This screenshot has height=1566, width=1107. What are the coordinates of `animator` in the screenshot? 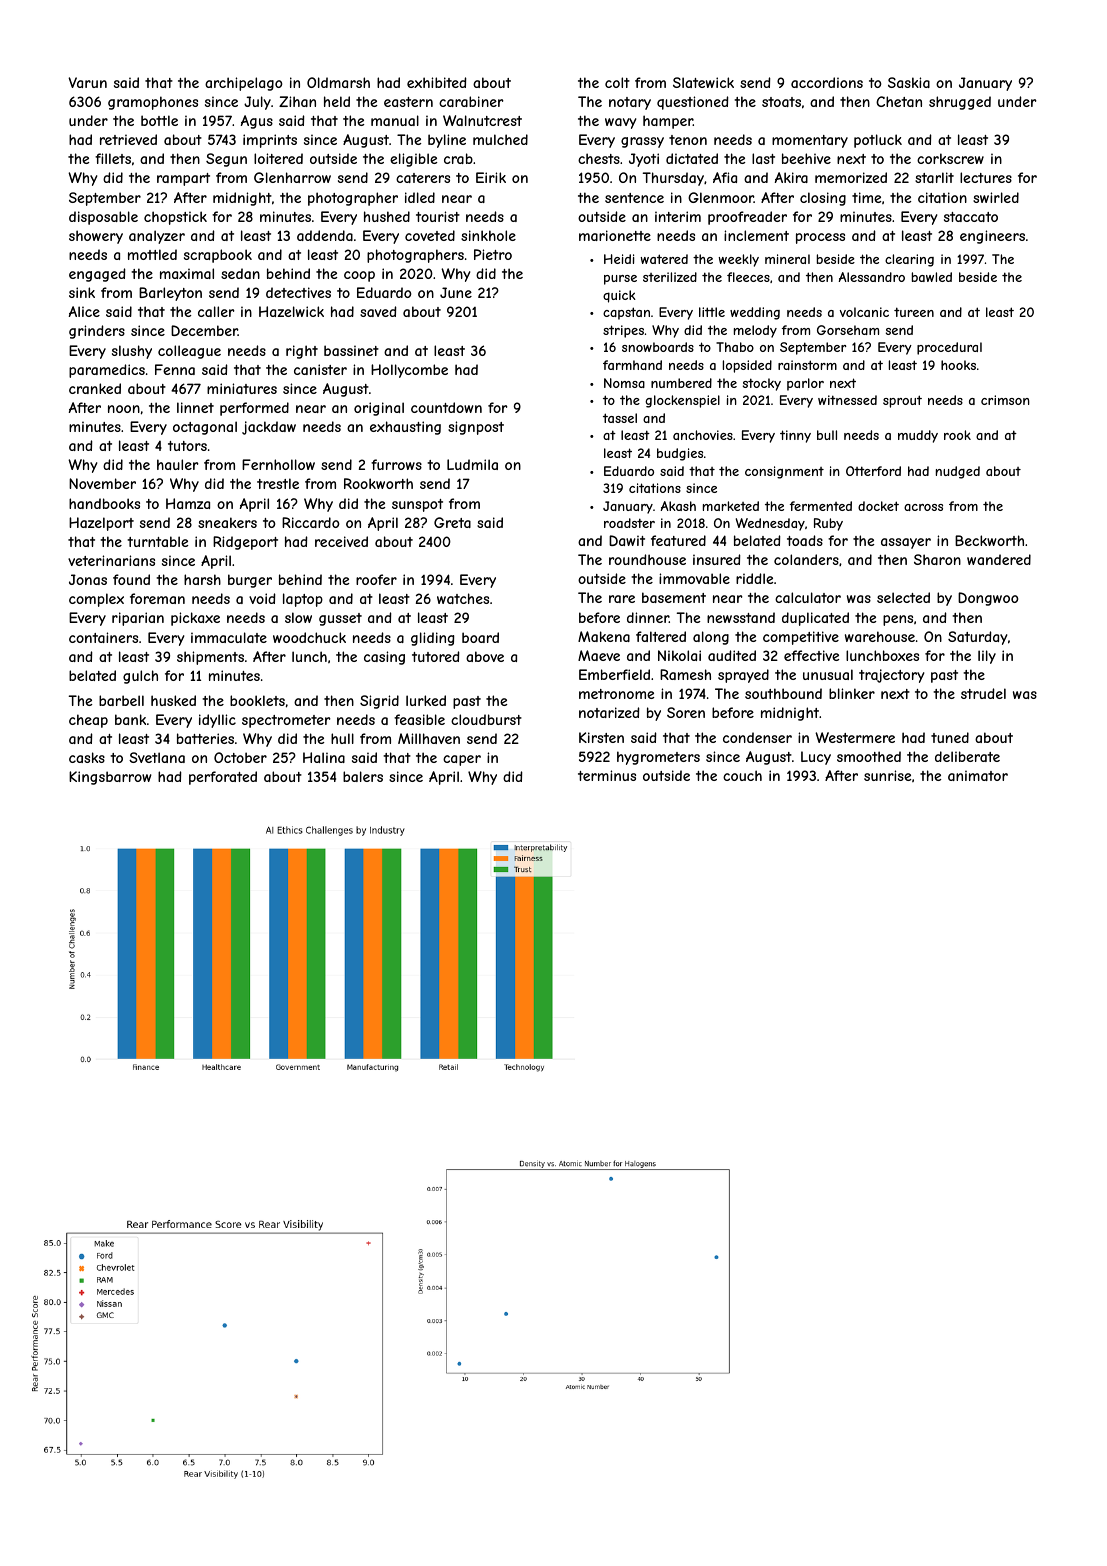 It's located at (978, 775).
